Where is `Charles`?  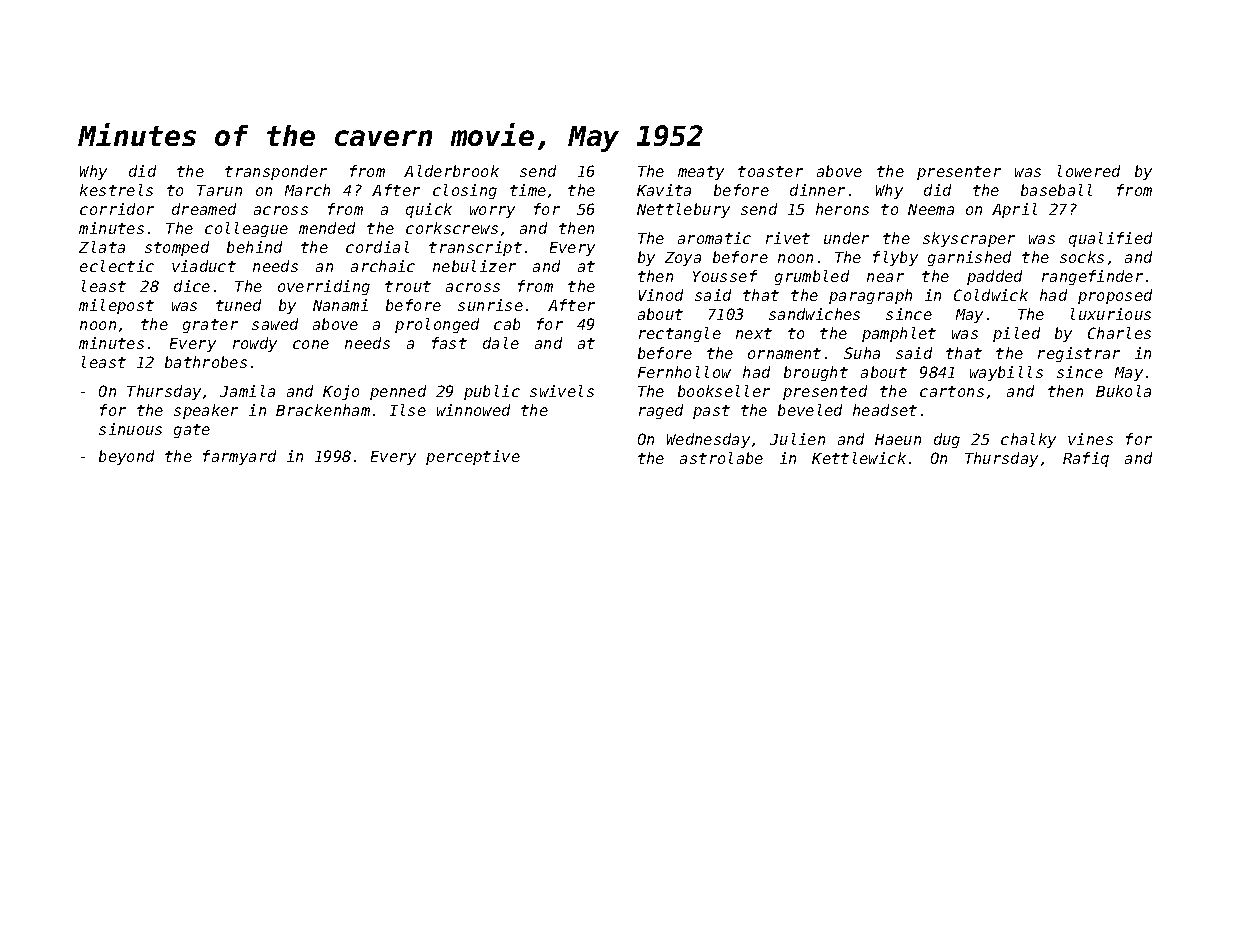
Charles is located at coordinates (1119, 333).
